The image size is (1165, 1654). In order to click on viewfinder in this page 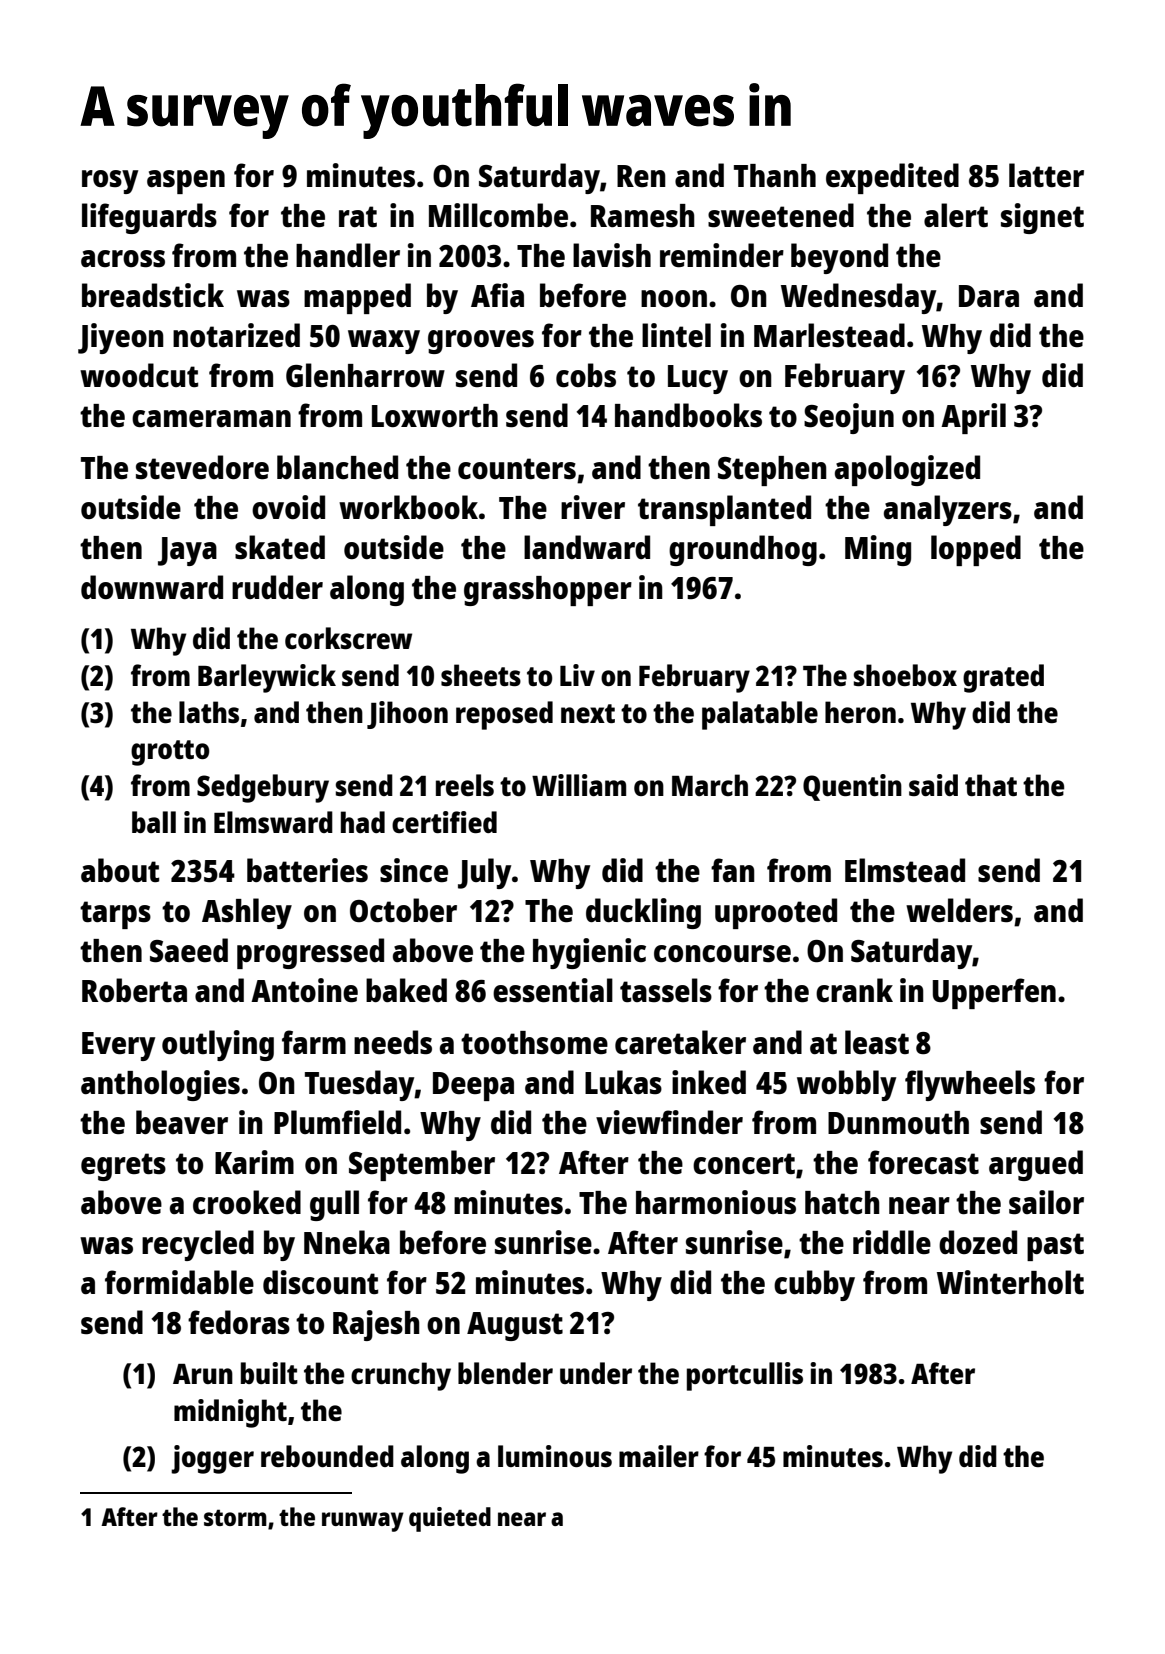, I will do `click(669, 1122)`.
